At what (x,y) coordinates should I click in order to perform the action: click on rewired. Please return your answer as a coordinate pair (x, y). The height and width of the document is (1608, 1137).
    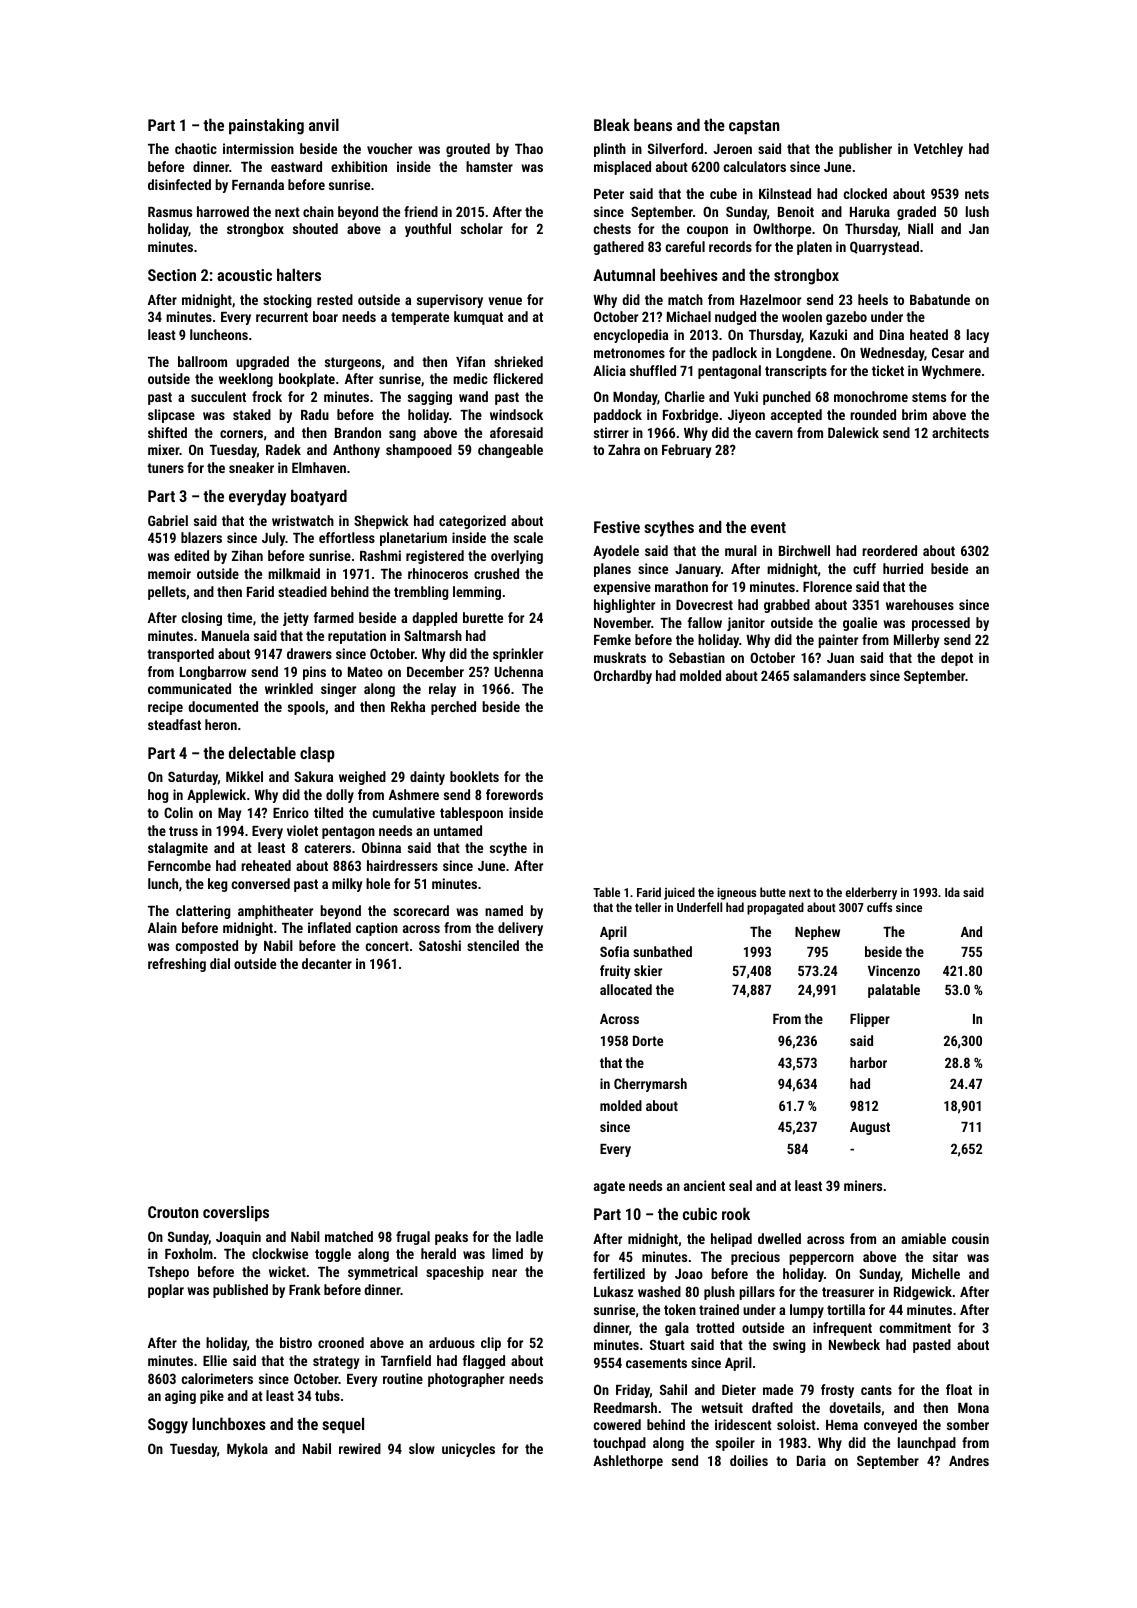
    Looking at the image, I should click on (360, 1448).
